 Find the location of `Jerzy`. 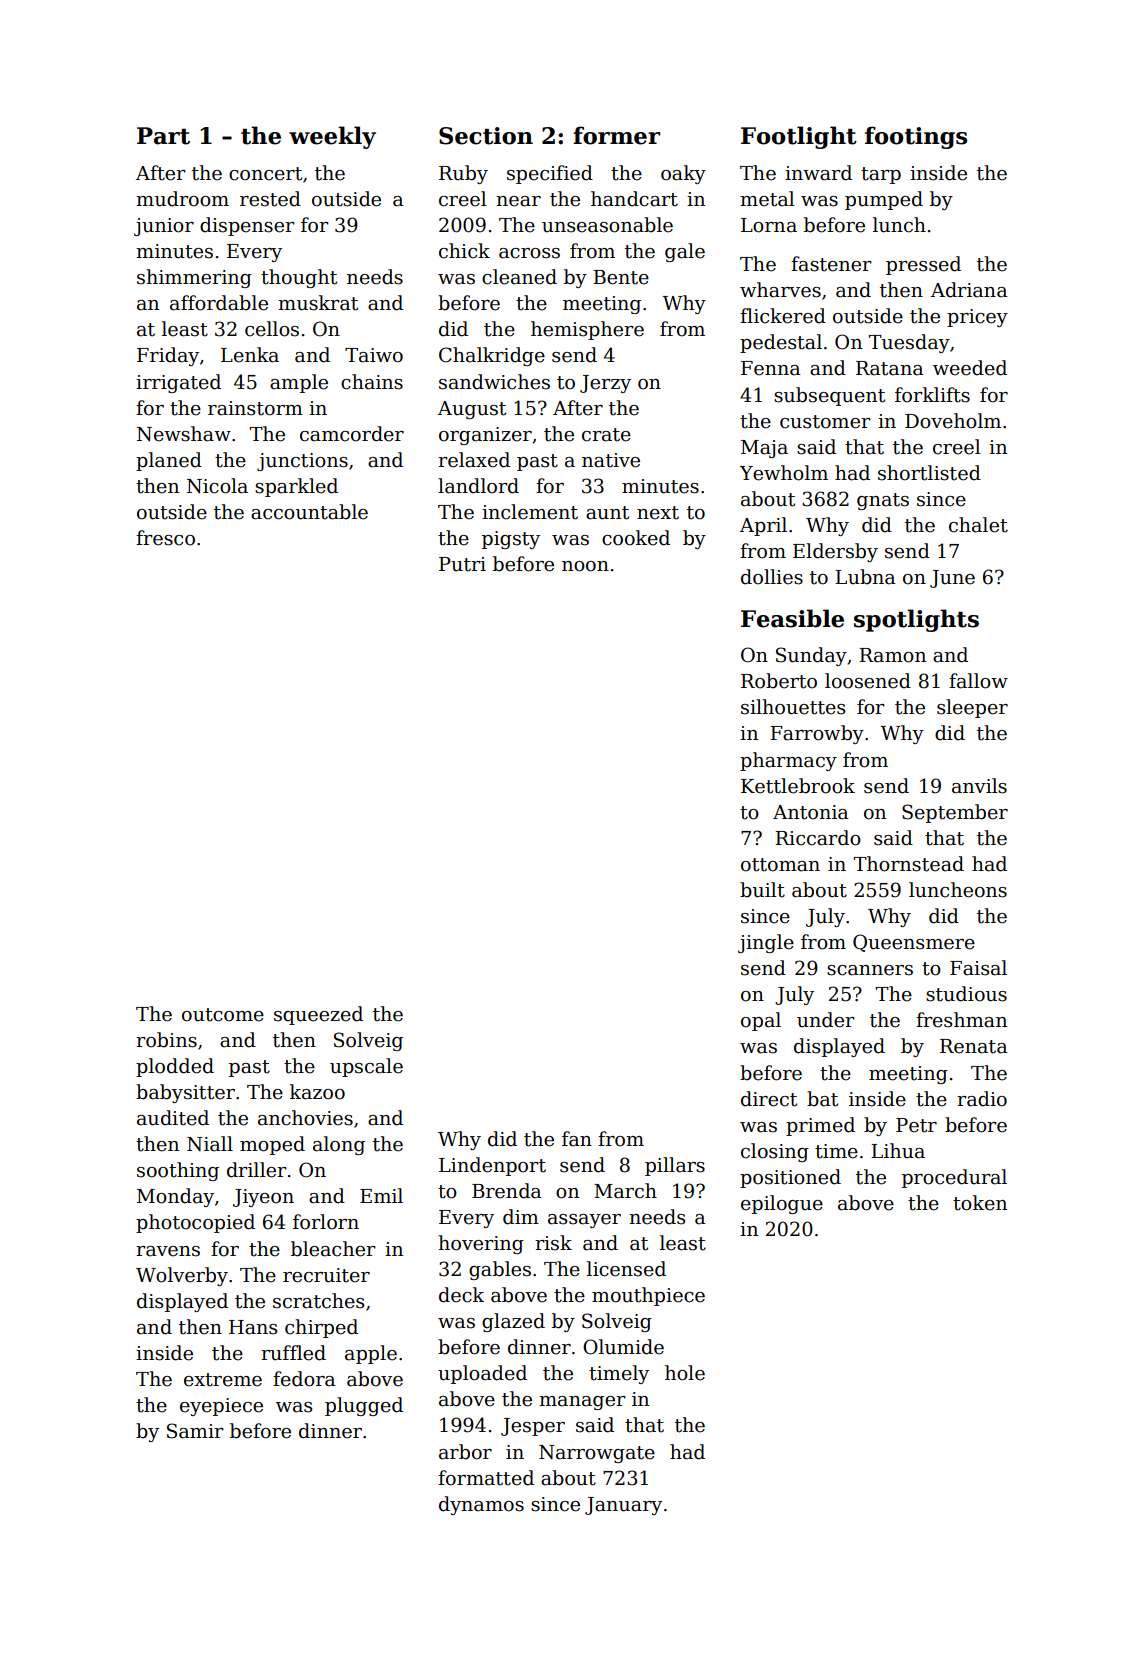

Jerzy is located at coordinates (605, 384).
